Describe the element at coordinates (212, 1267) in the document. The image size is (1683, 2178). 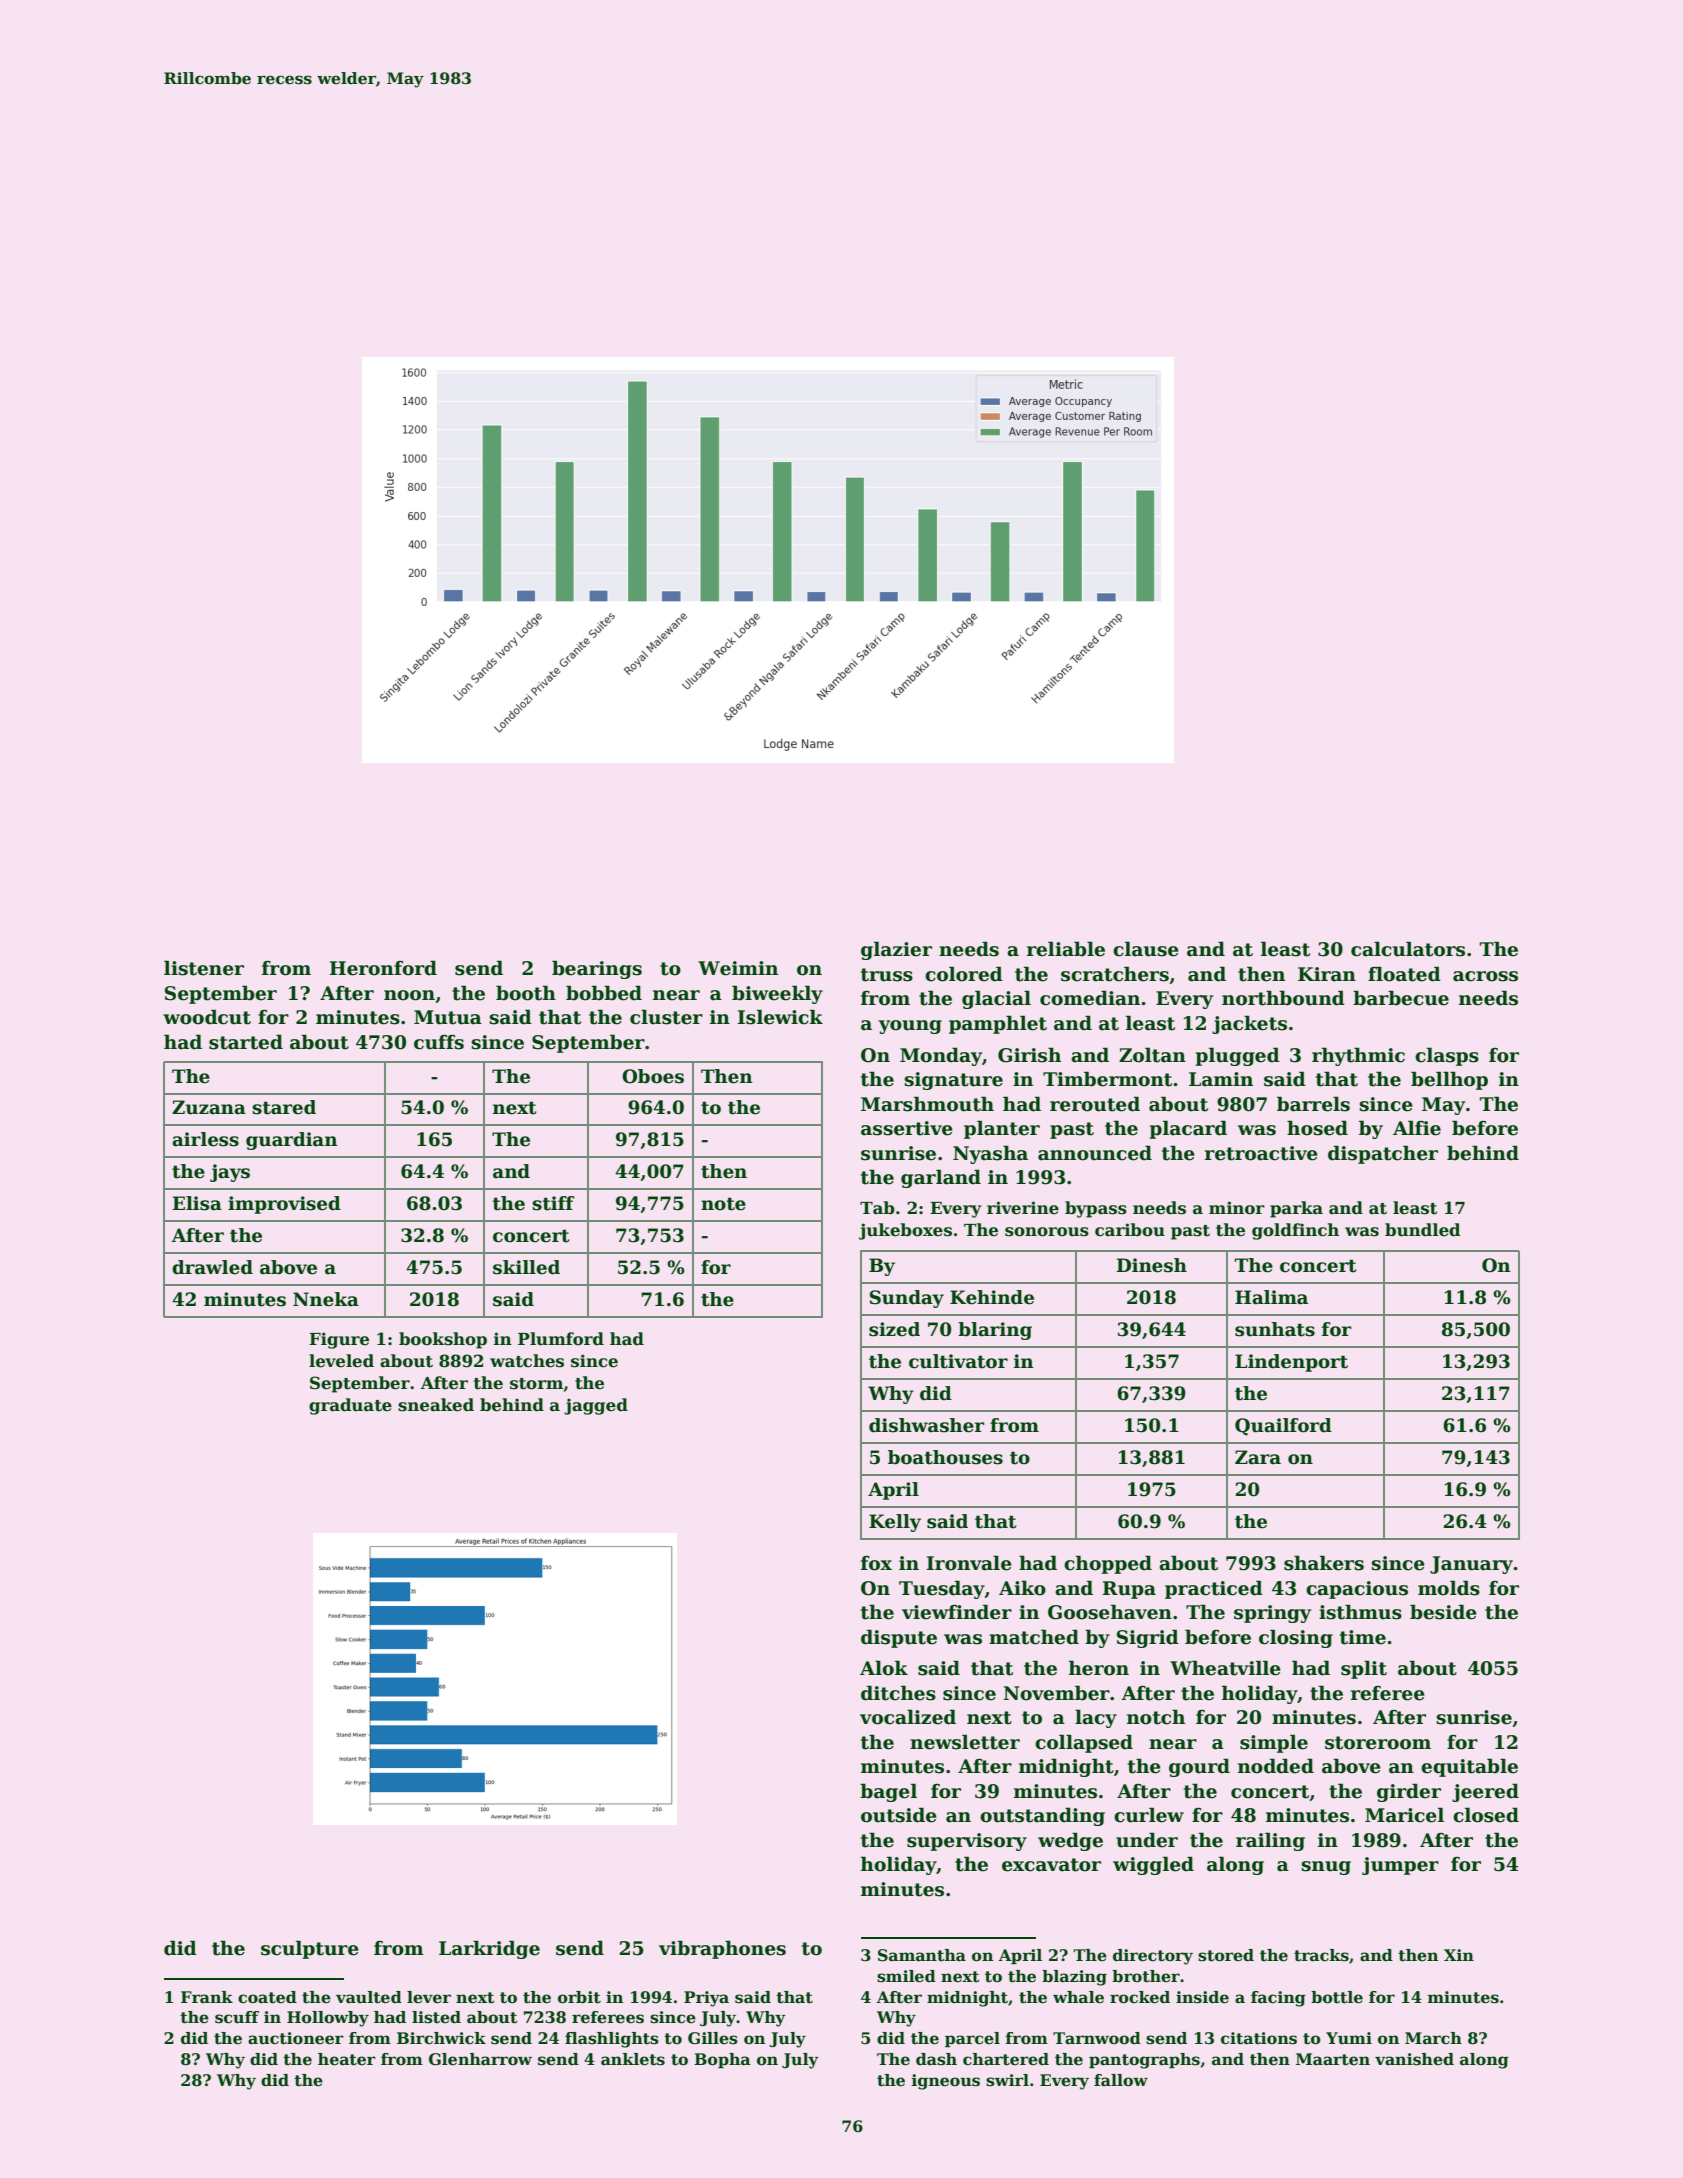
I see `drawled` at that location.
